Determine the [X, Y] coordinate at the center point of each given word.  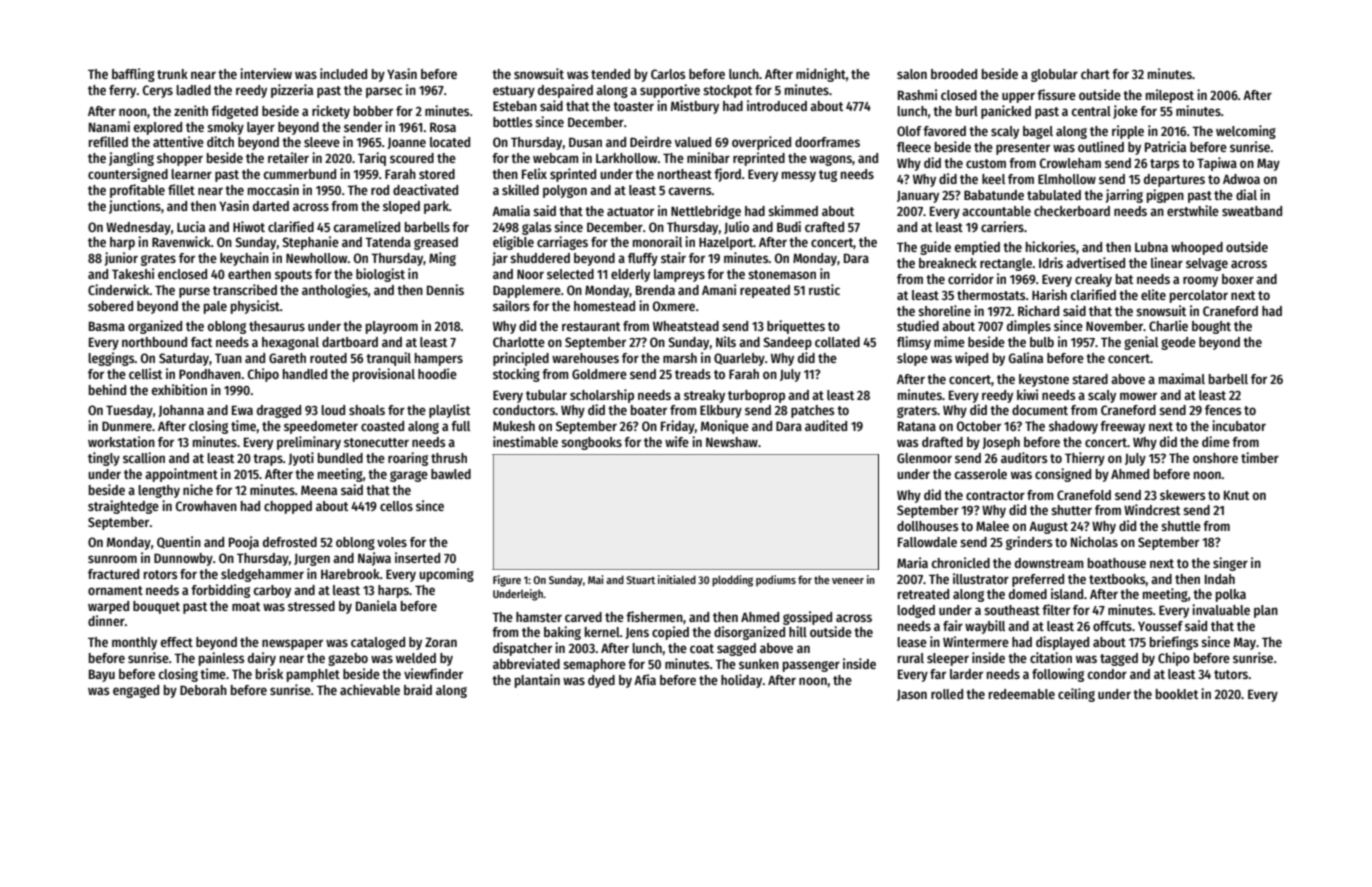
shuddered [540, 258]
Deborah [203, 690]
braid [418, 689]
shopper [180, 159]
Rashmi [917, 94]
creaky [1093, 280]
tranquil [388, 359]
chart [1095, 74]
